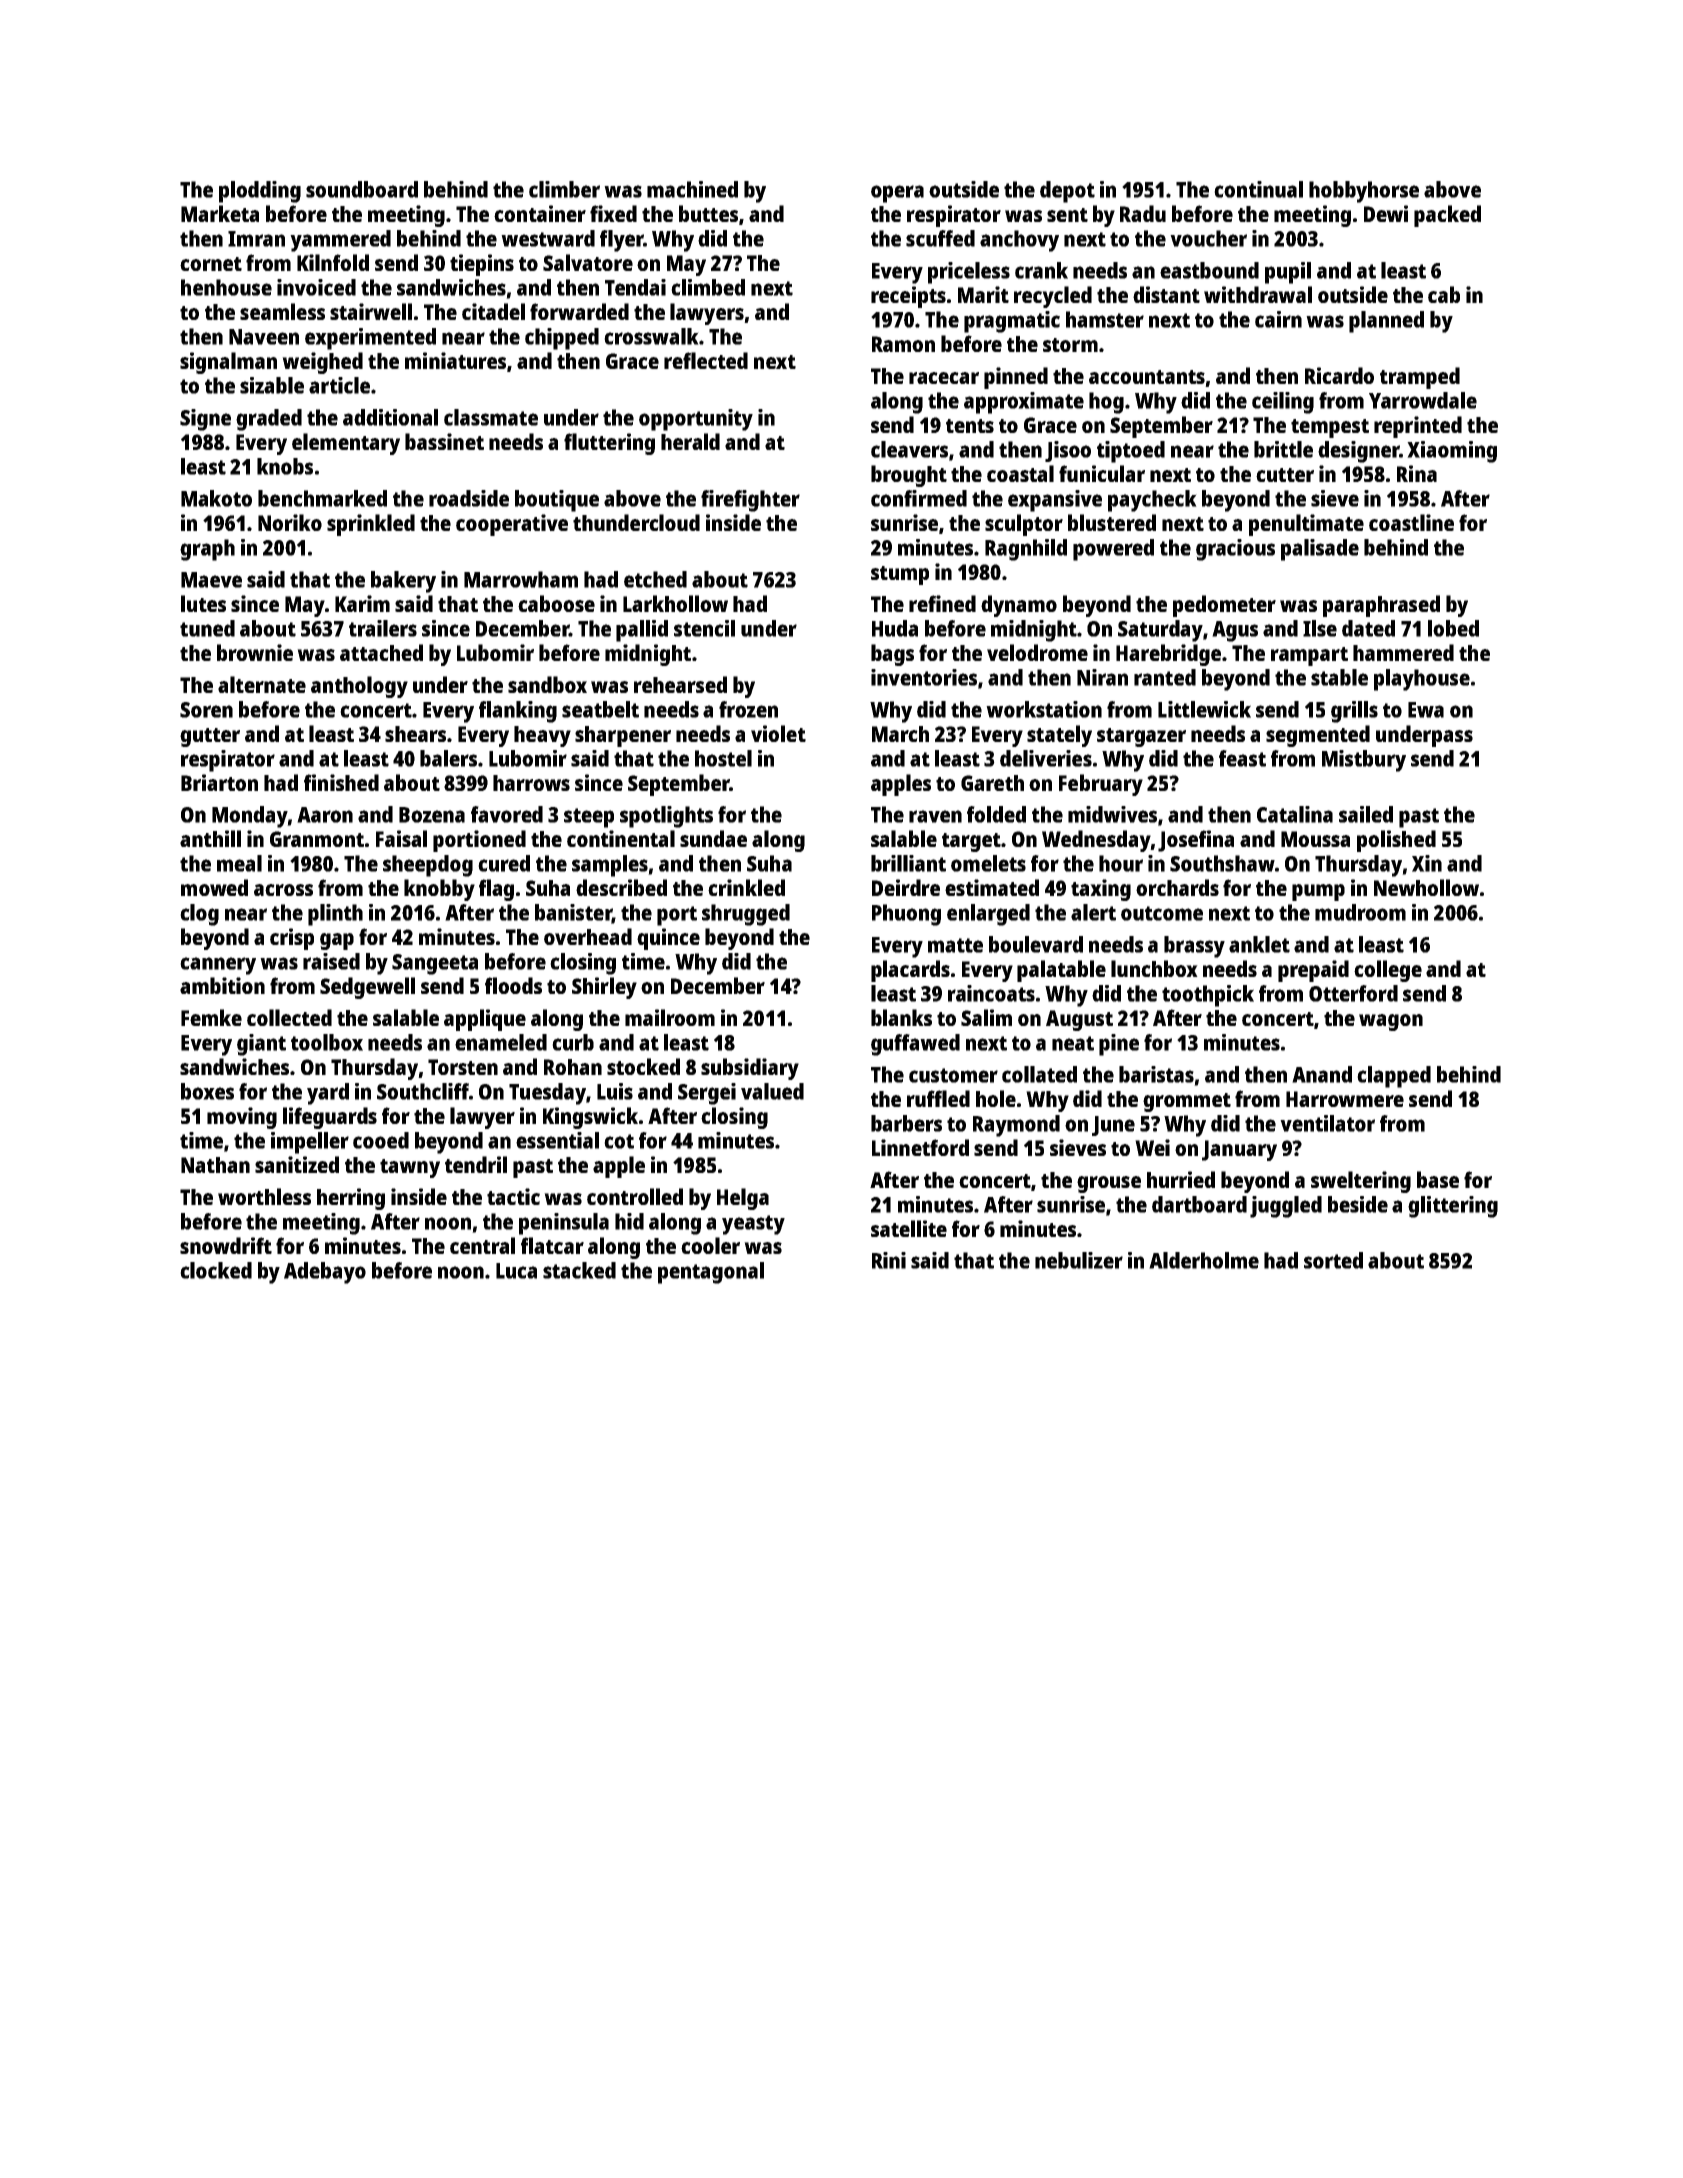 The height and width of the image is (2178, 1683). I want to click on bakery, so click(403, 582).
